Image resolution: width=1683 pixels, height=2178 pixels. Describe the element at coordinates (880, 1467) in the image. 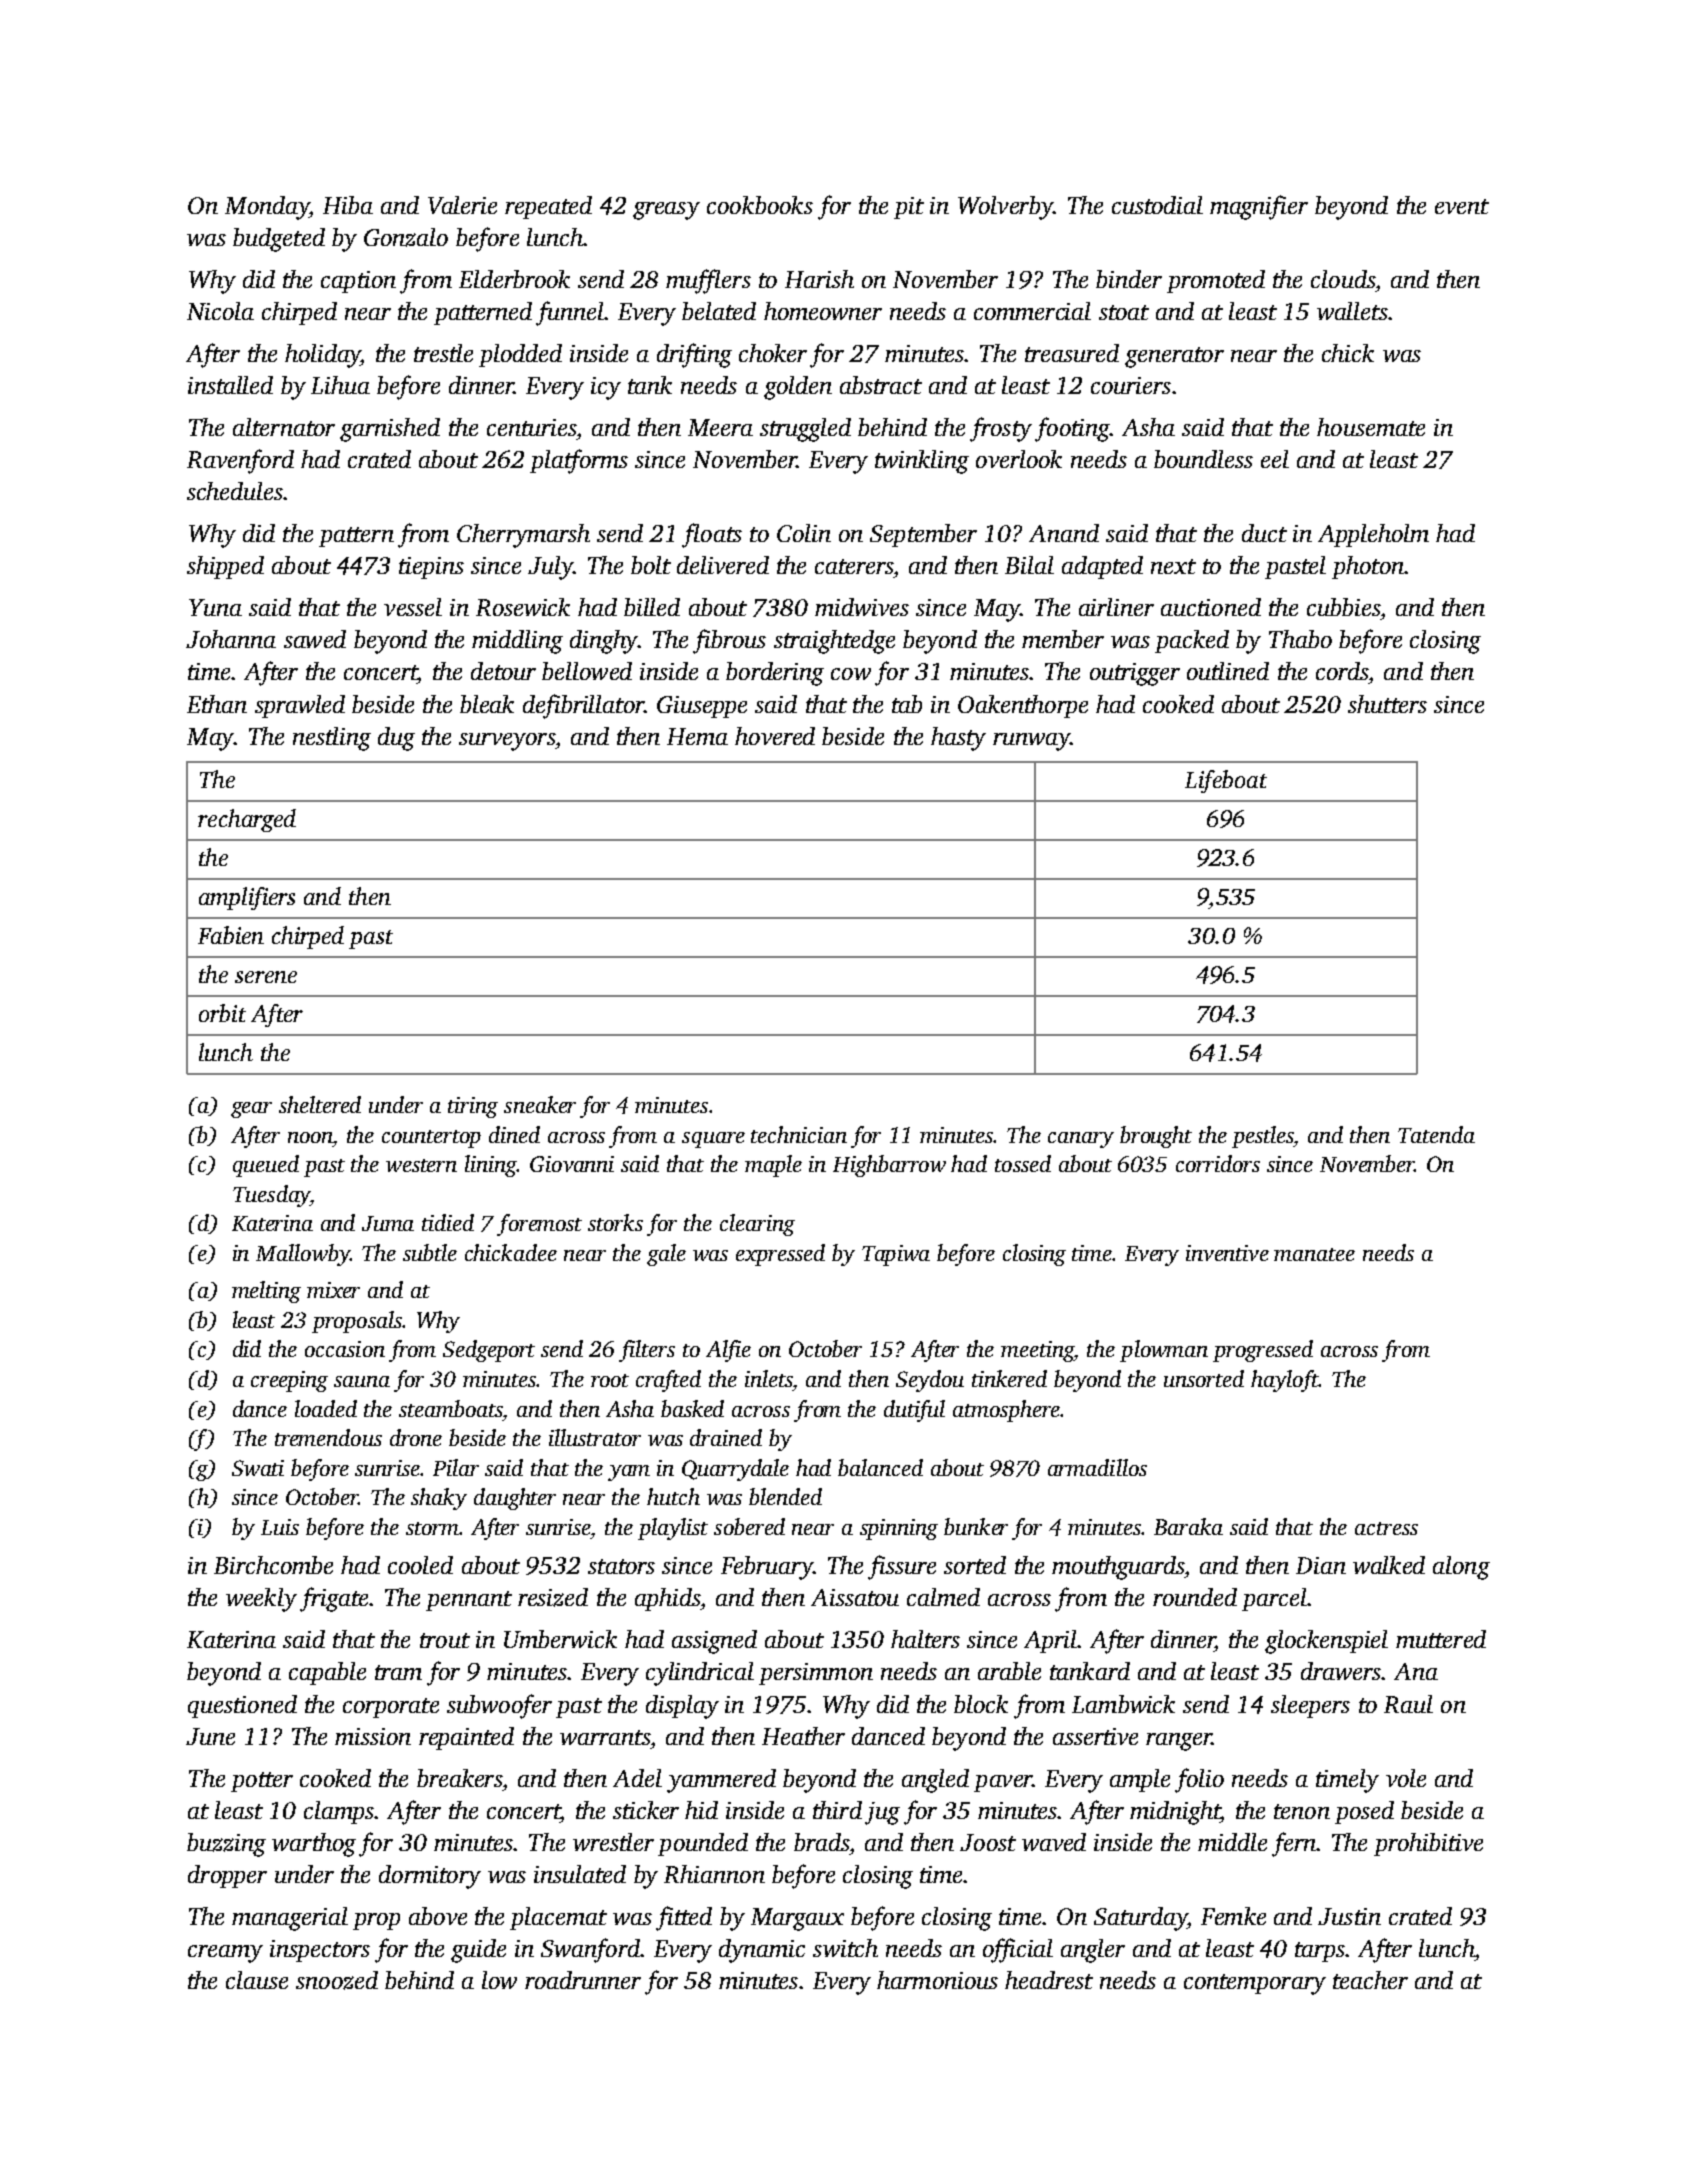

I see `balanced` at that location.
